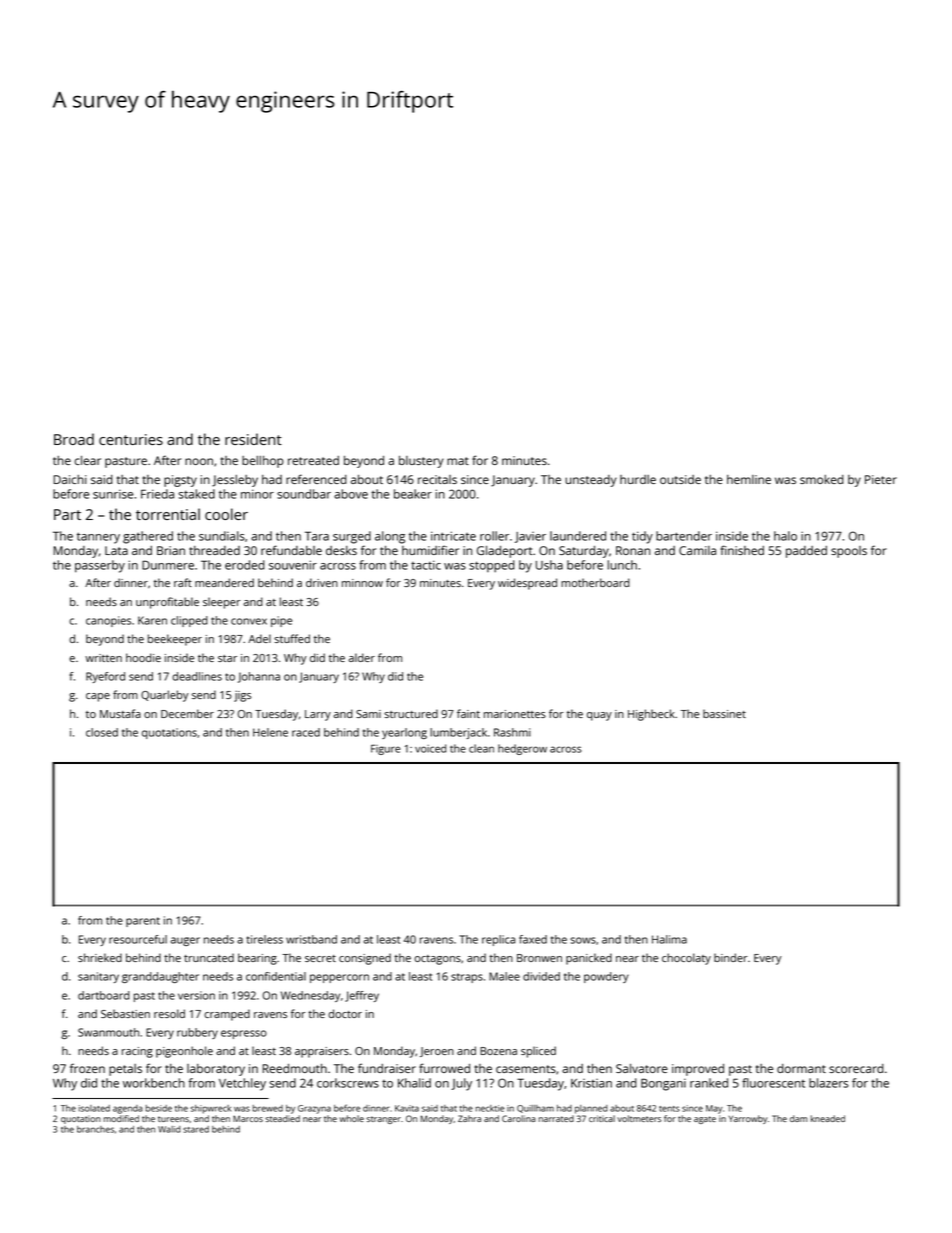 The width and height of the page is (952, 1233). What do you see at coordinates (849, 552) in the page?
I see `spools` at bounding box center [849, 552].
